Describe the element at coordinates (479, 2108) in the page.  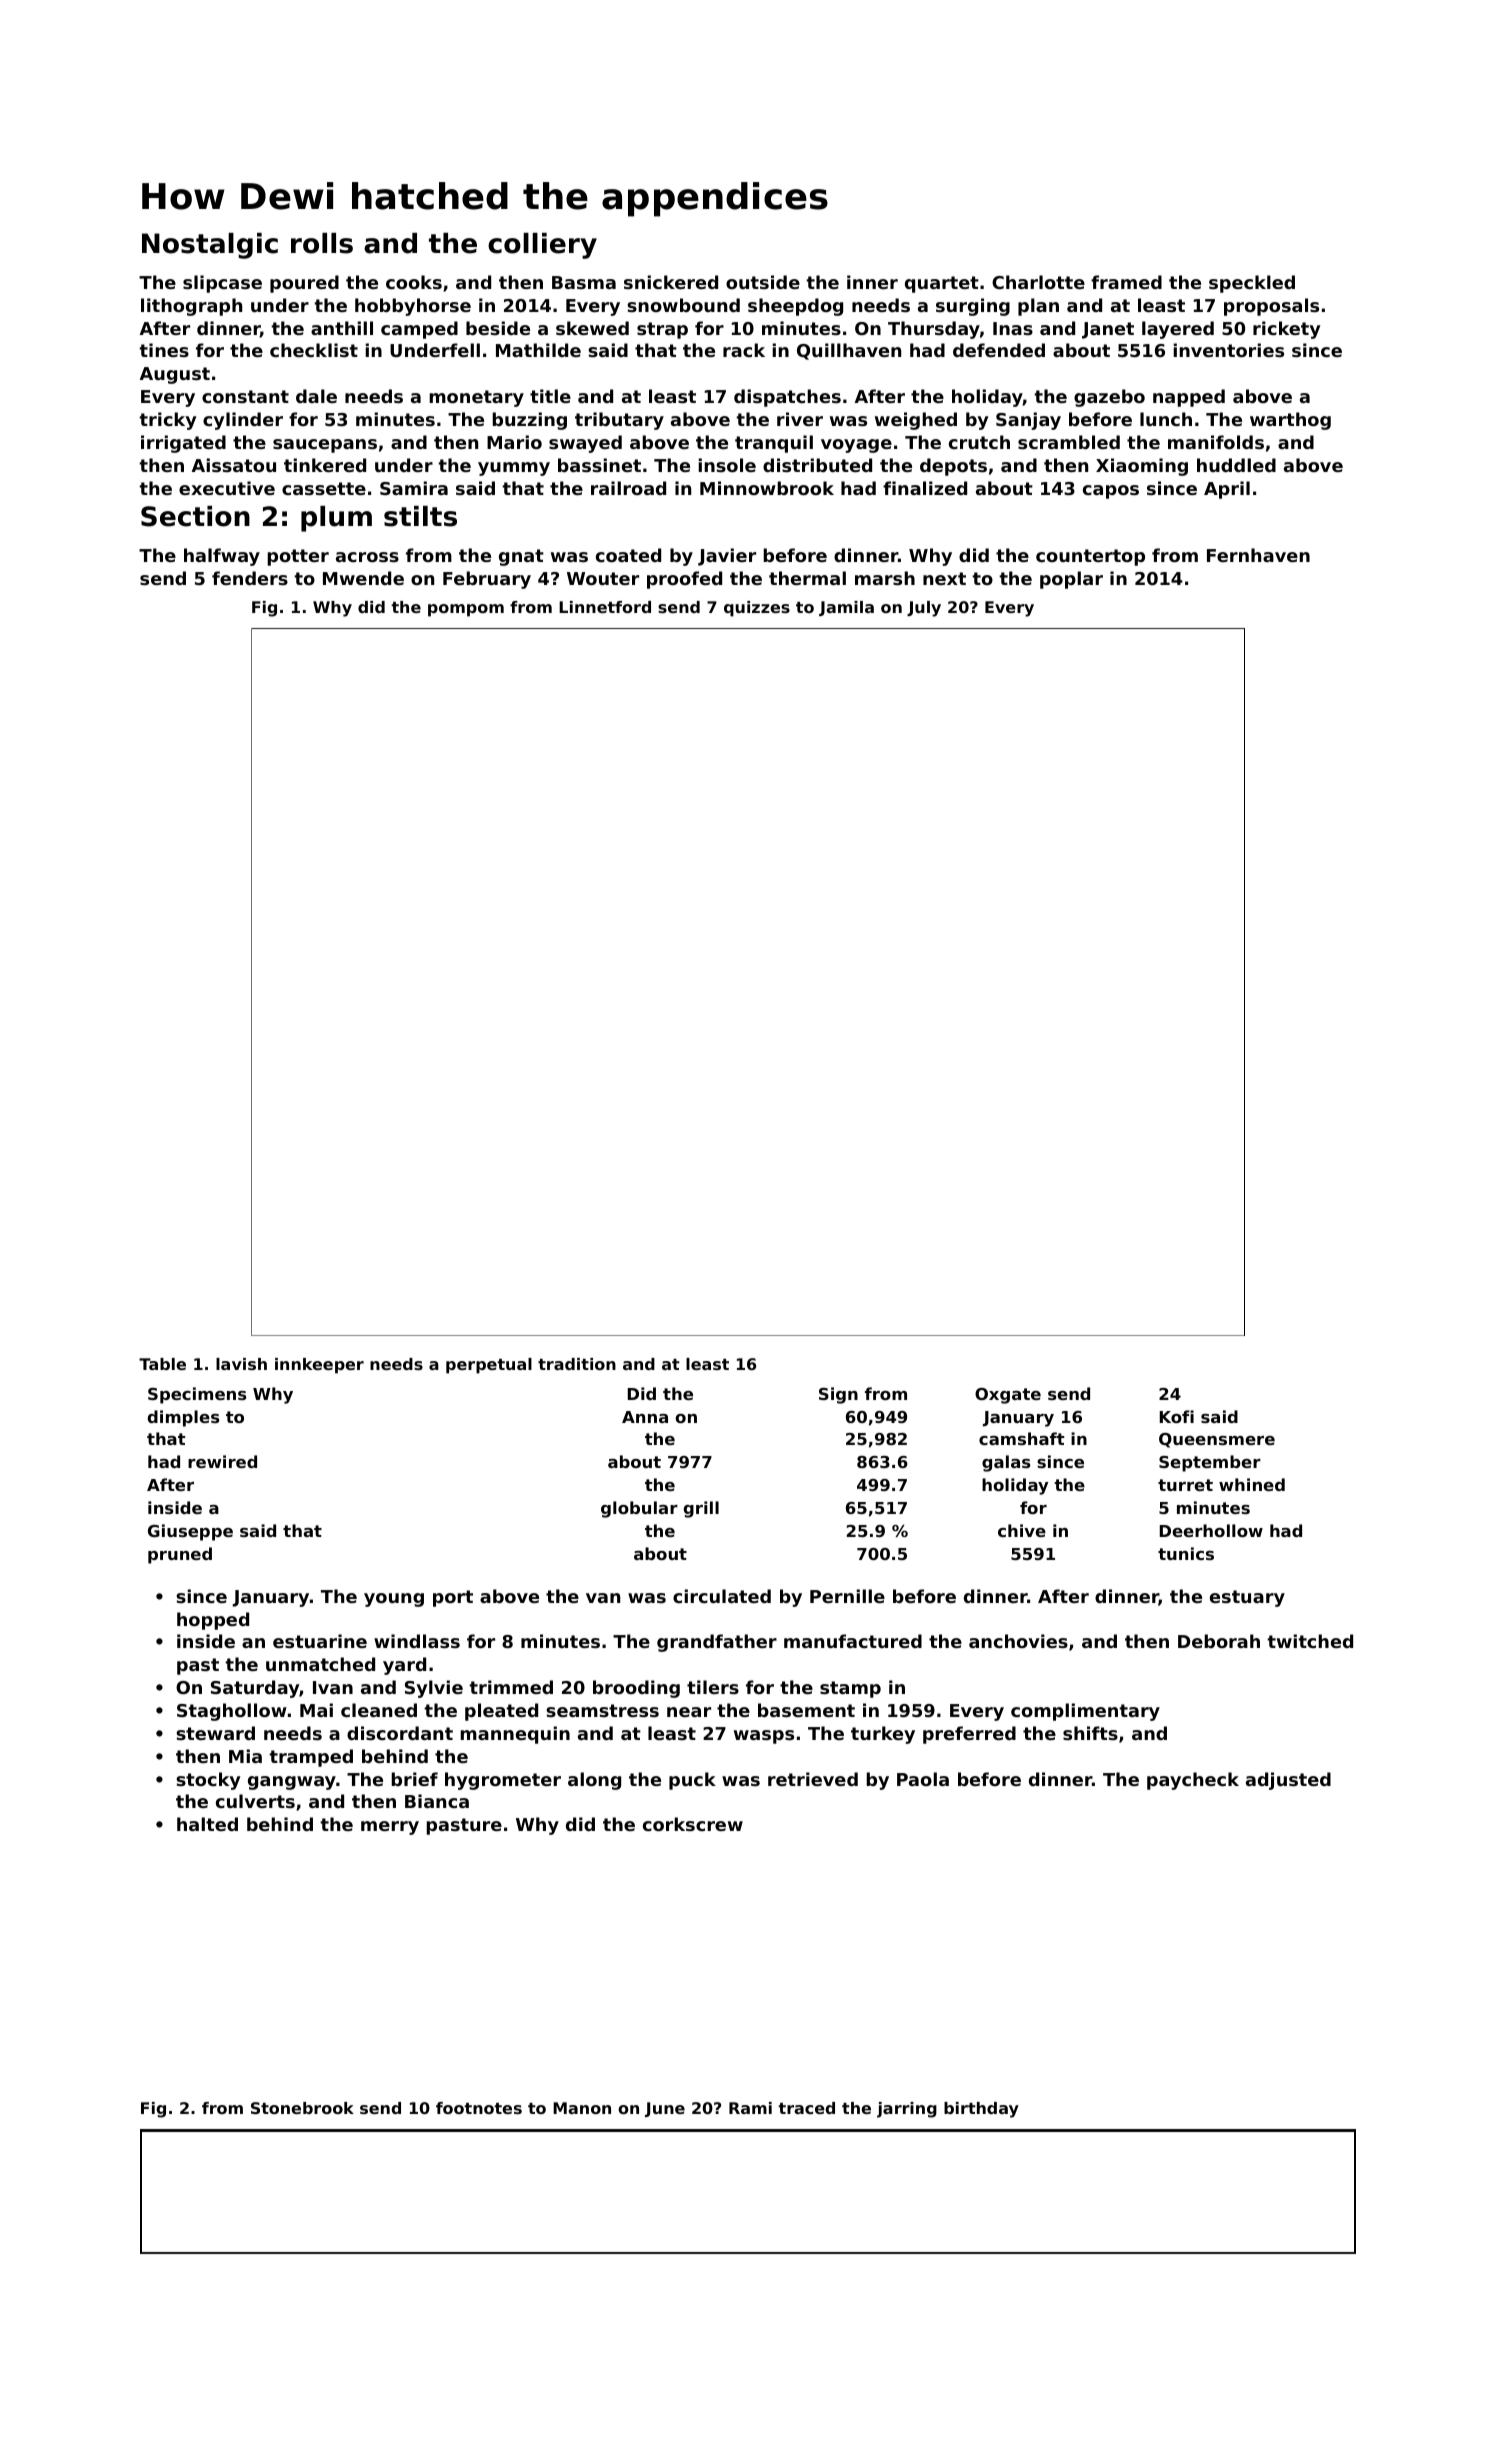
I see `footnotes` at that location.
